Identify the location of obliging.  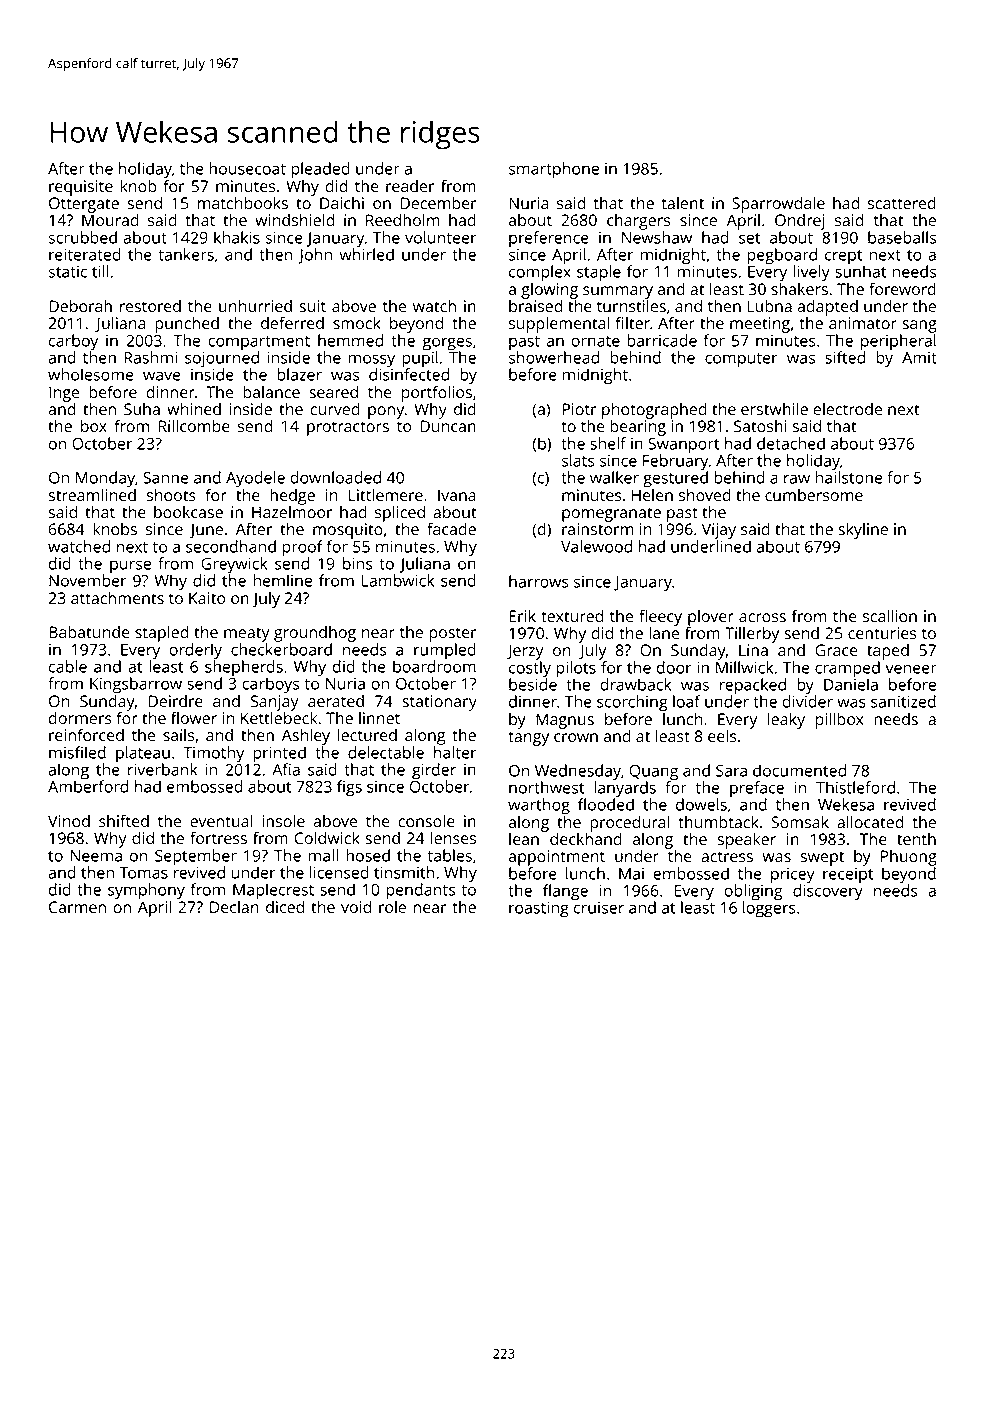
(753, 892).
